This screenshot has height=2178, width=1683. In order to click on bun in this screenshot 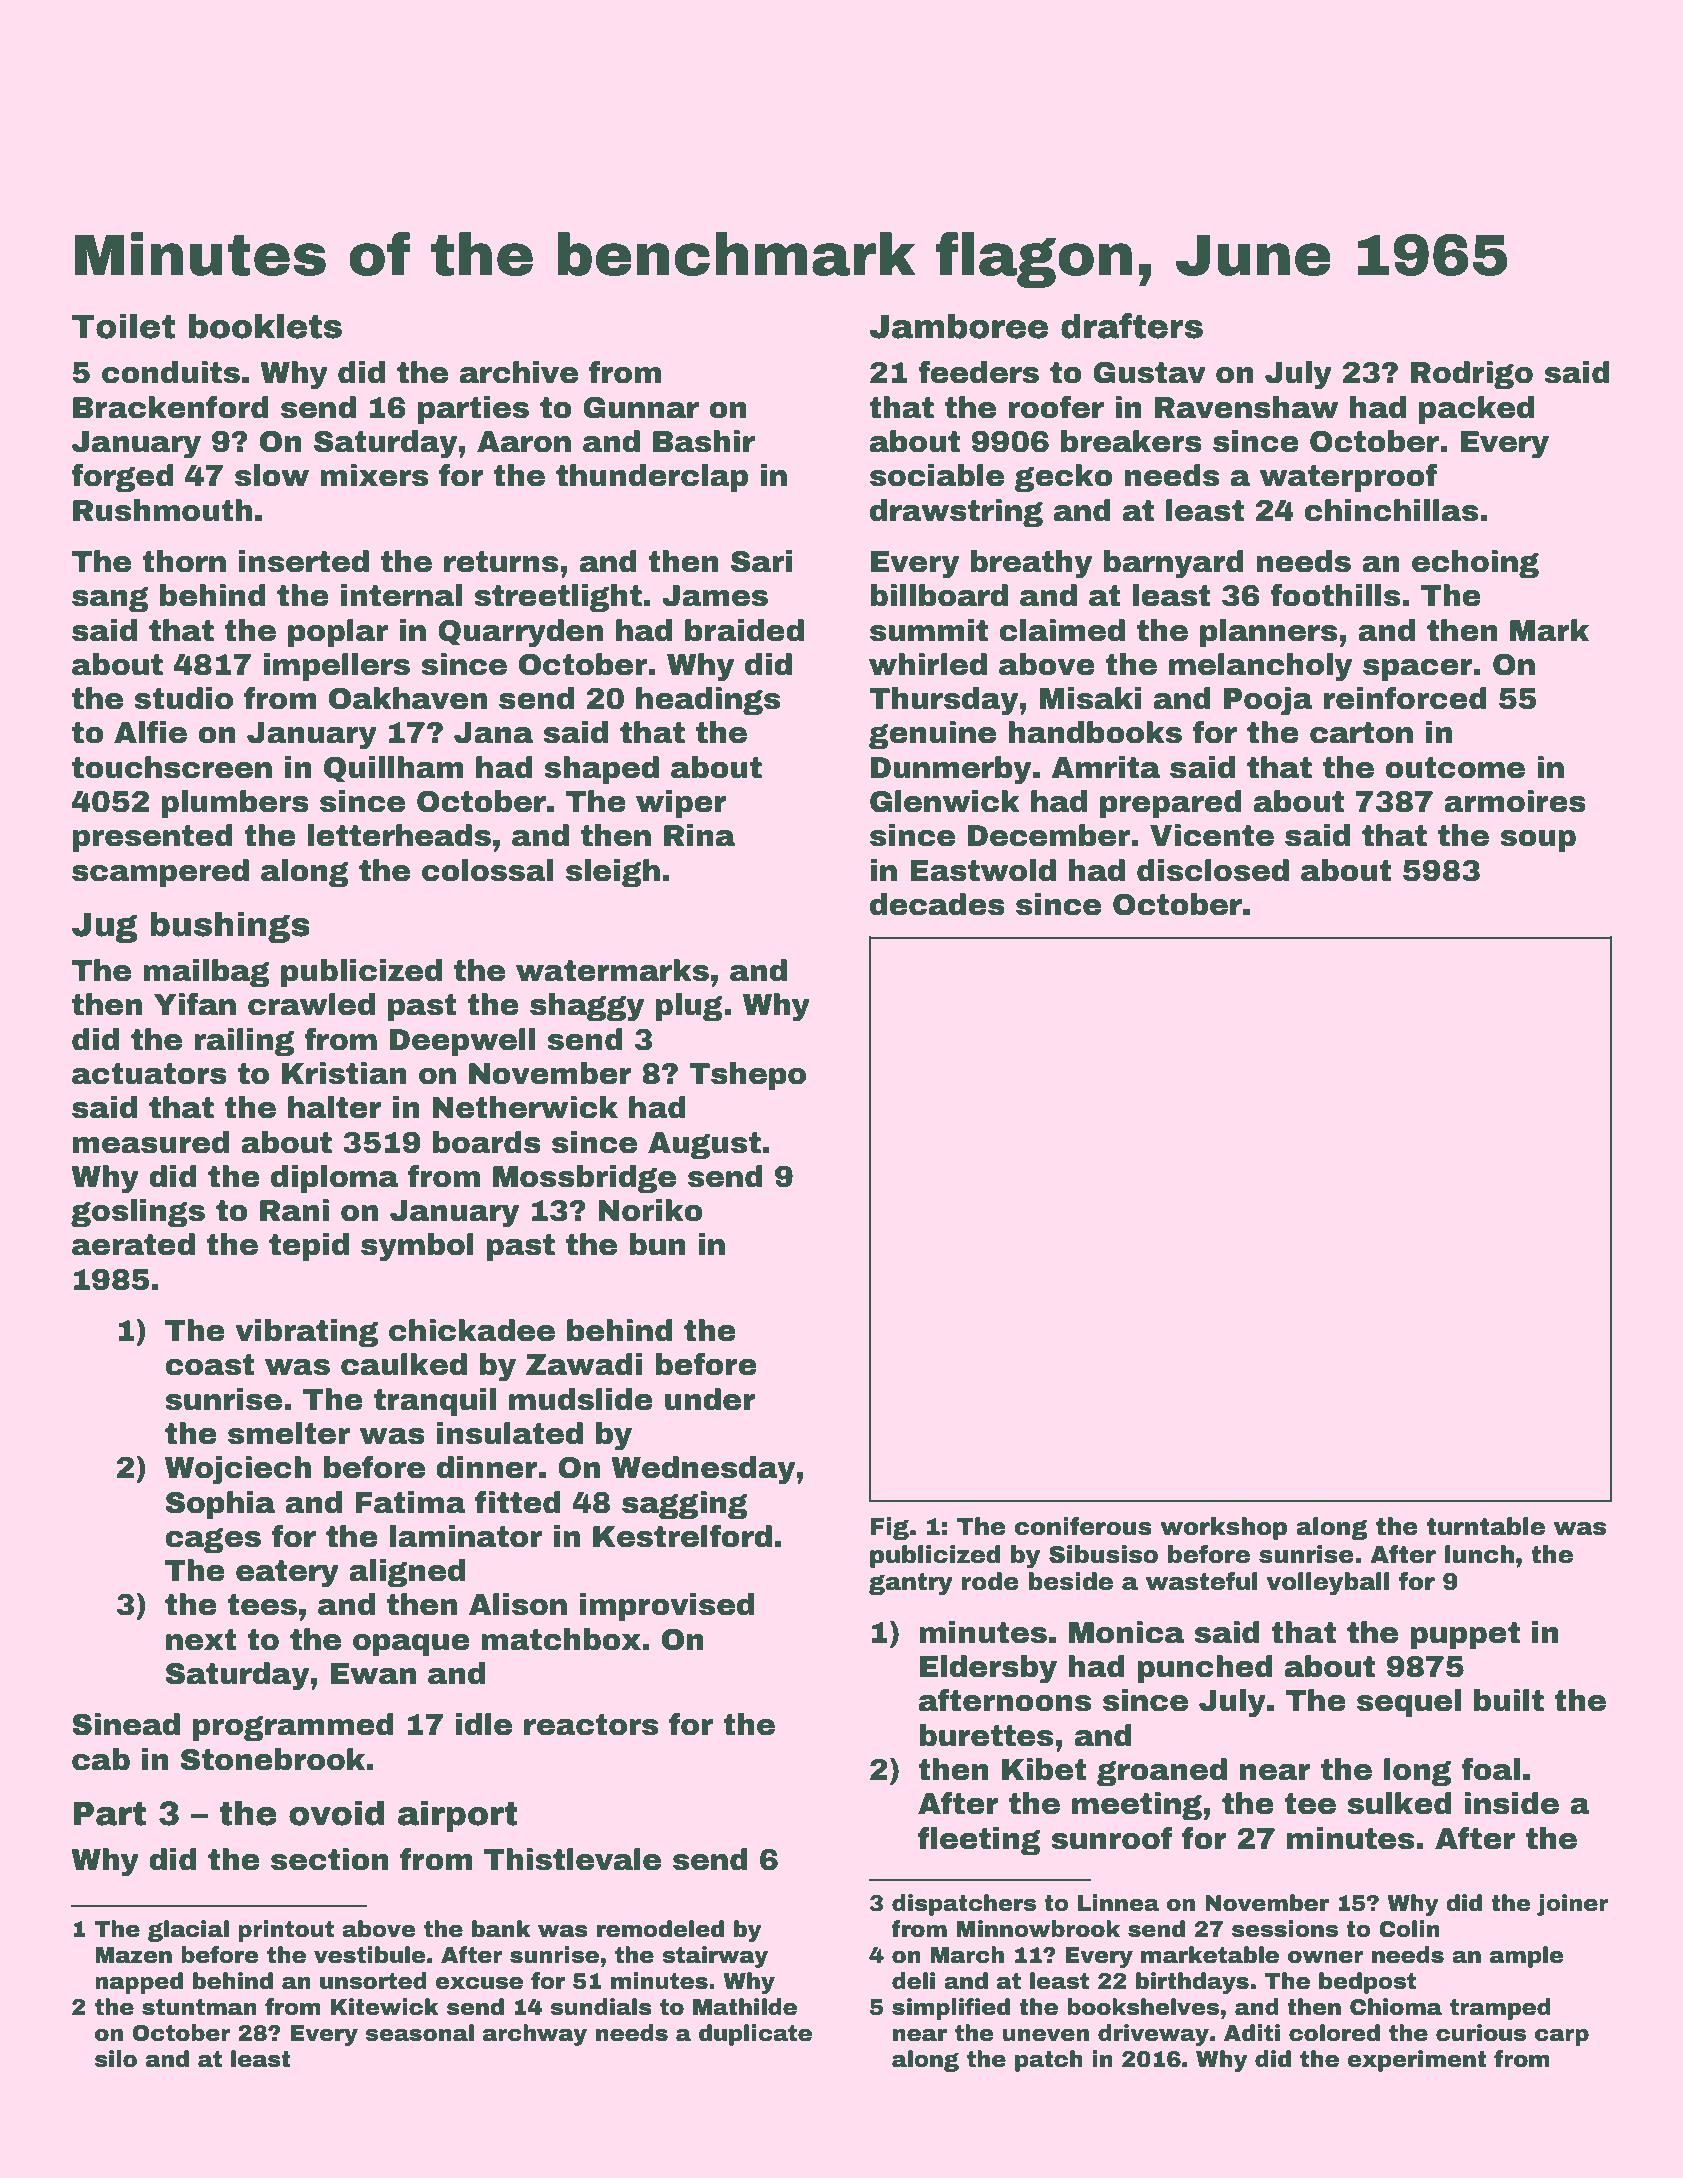, I will do `click(657, 1244)`.
